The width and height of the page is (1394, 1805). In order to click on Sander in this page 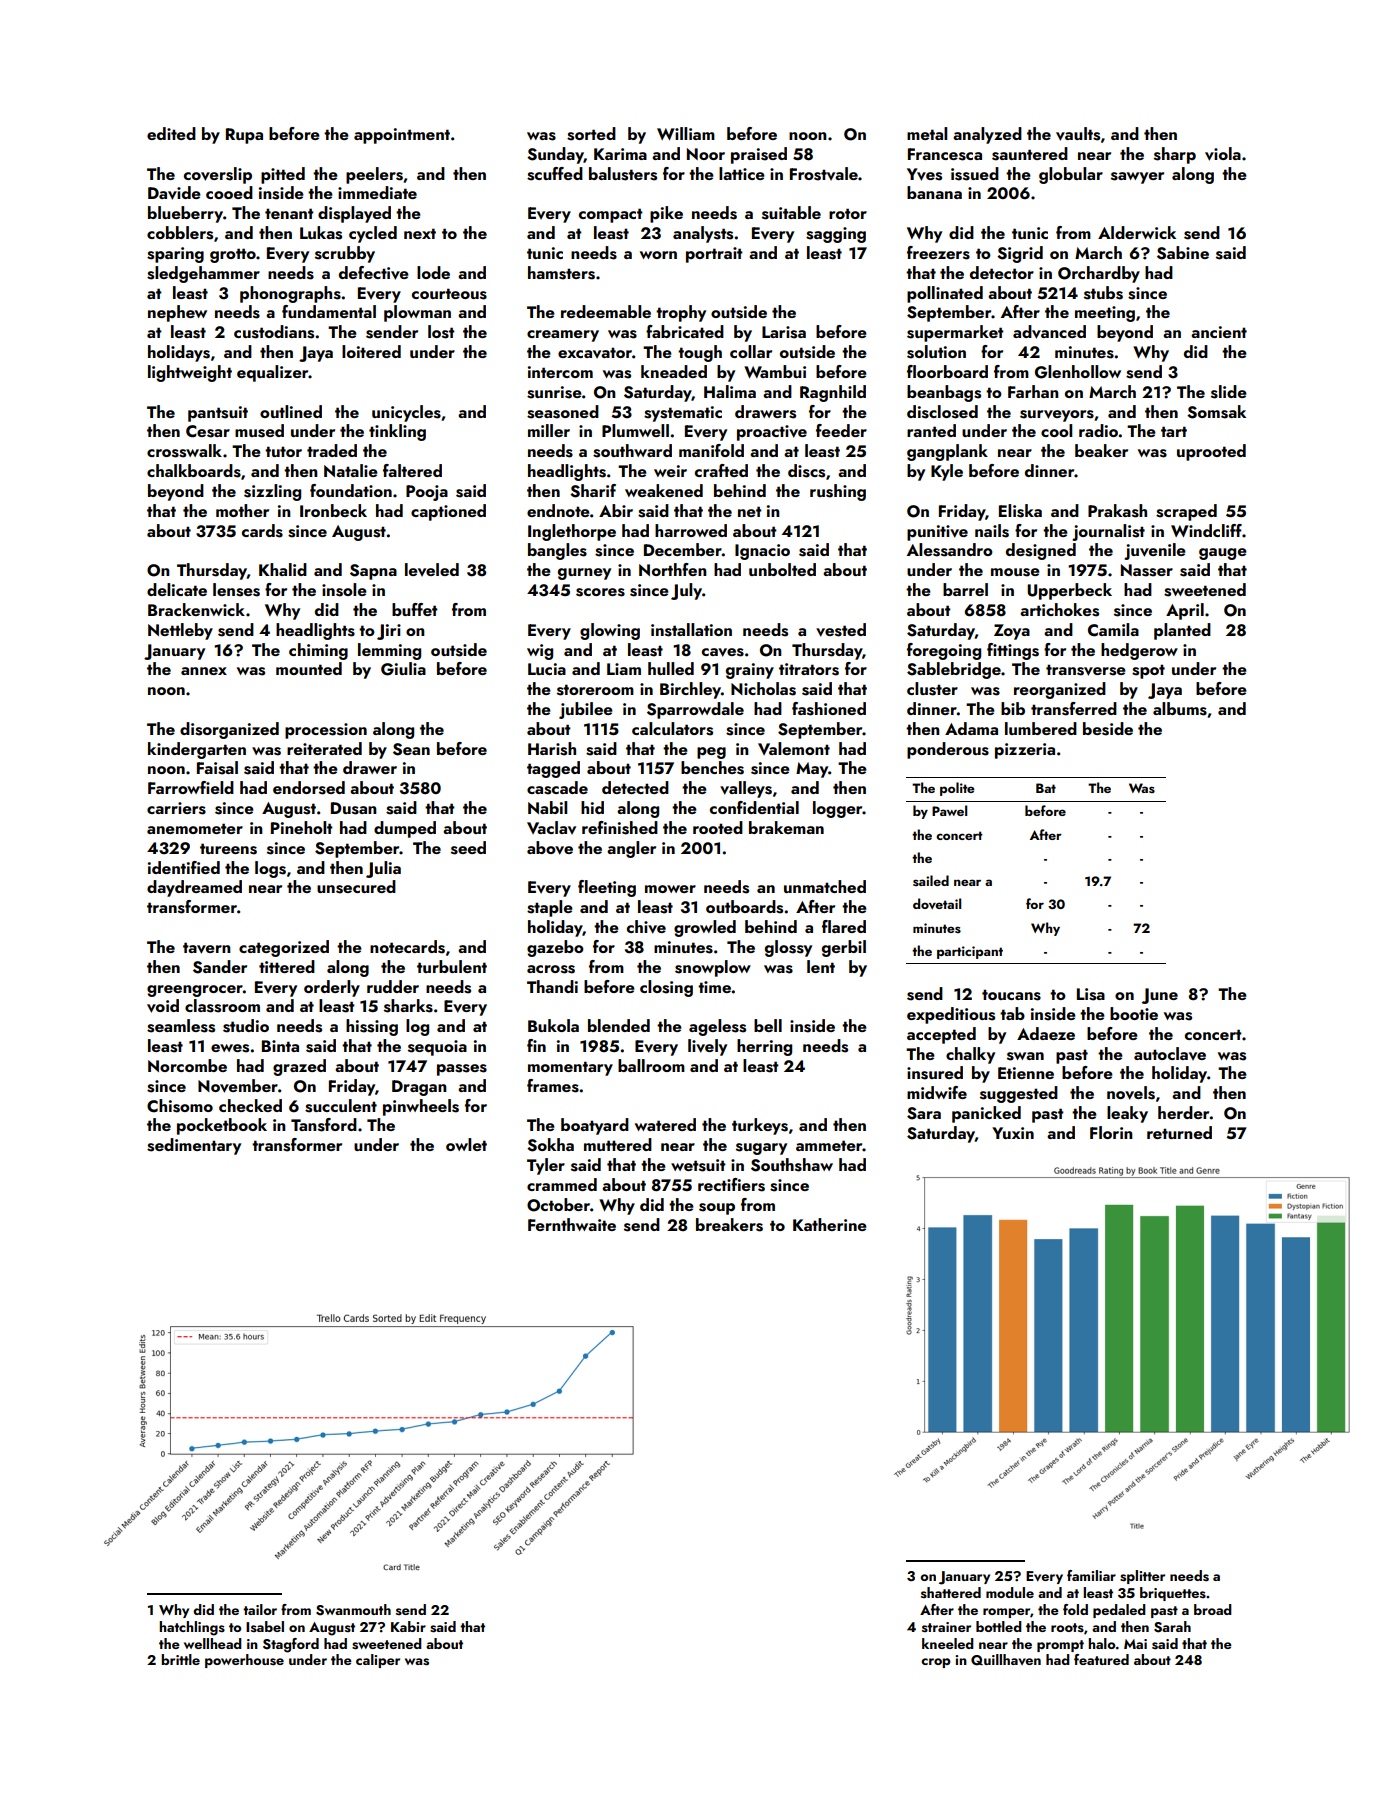, I will do `click(220, 967)`.
